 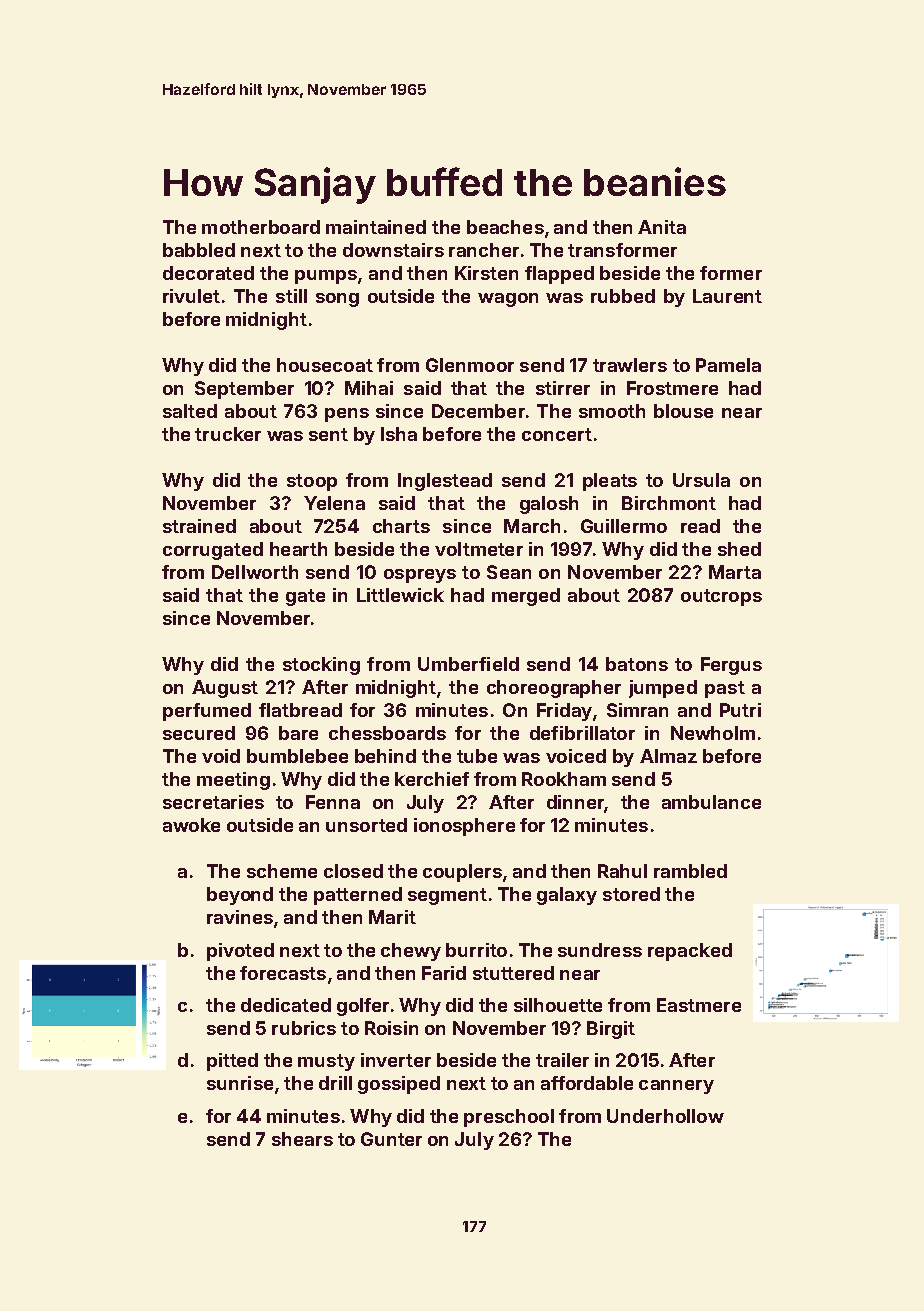 I want to click on ravines, so click(x=240, y=917).
